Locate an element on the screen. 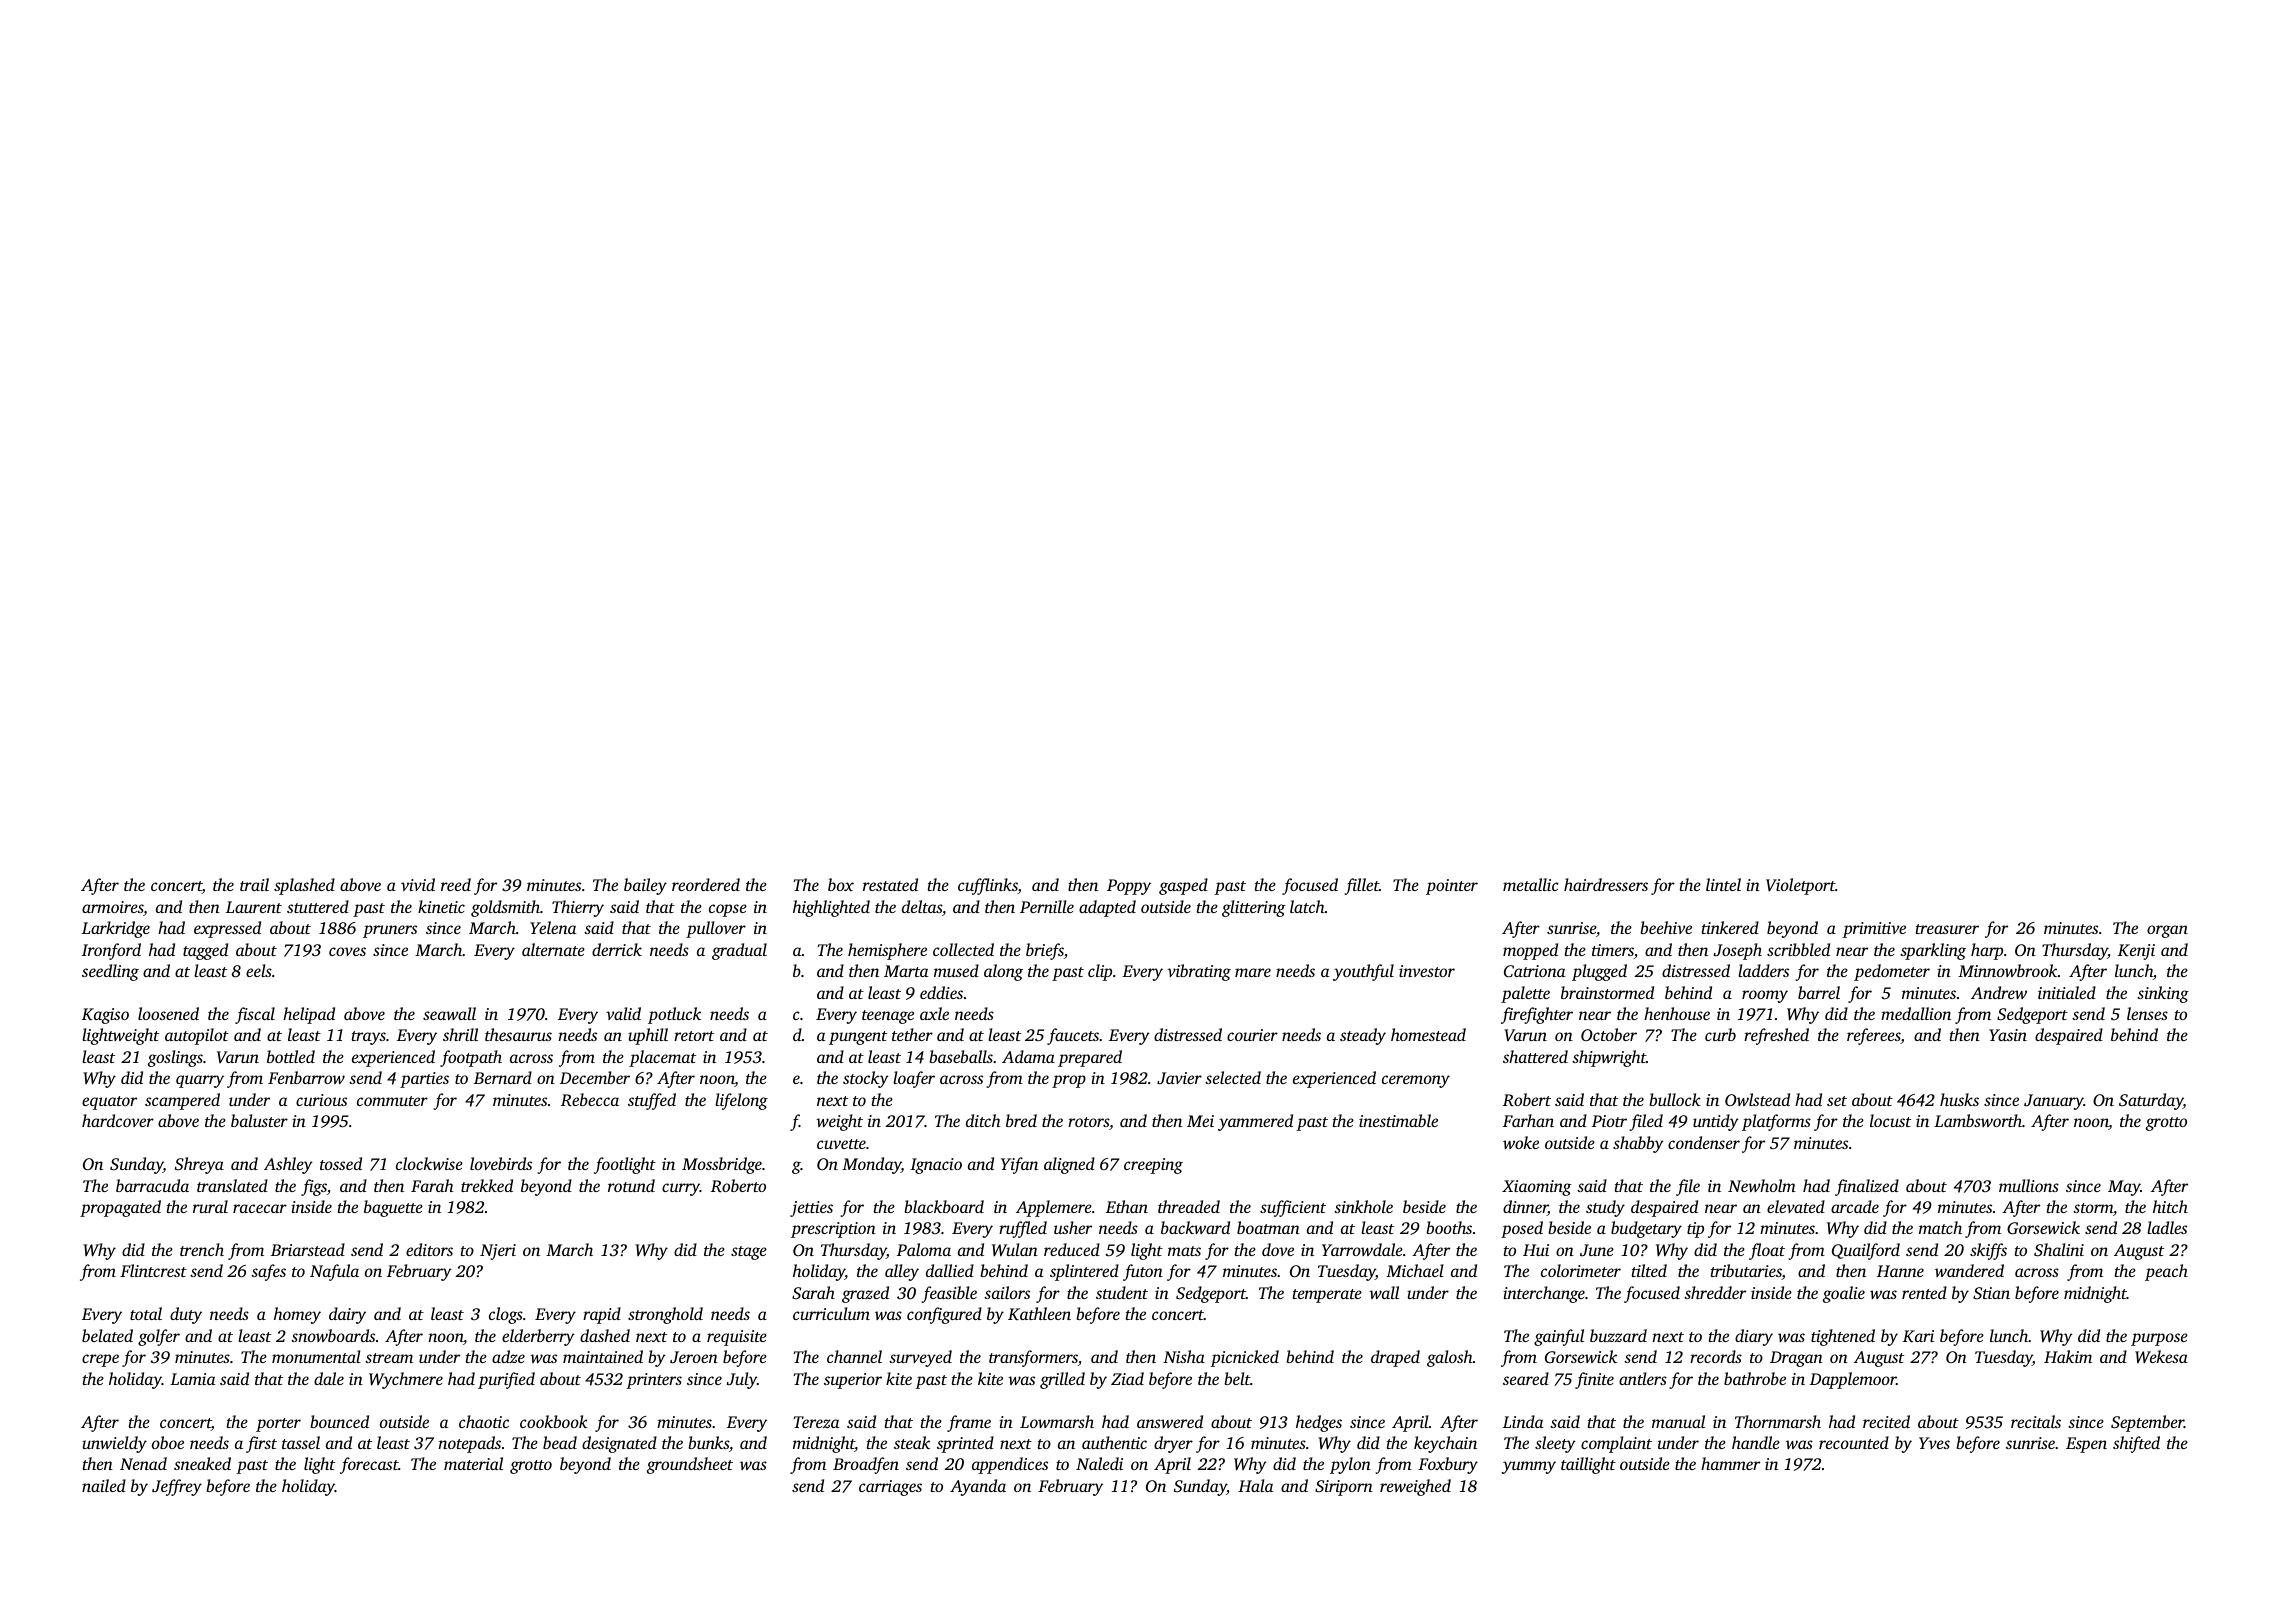 The width and height of the screenshot is (2270, 1605). gasped is located at coordinates (1183, 886).
